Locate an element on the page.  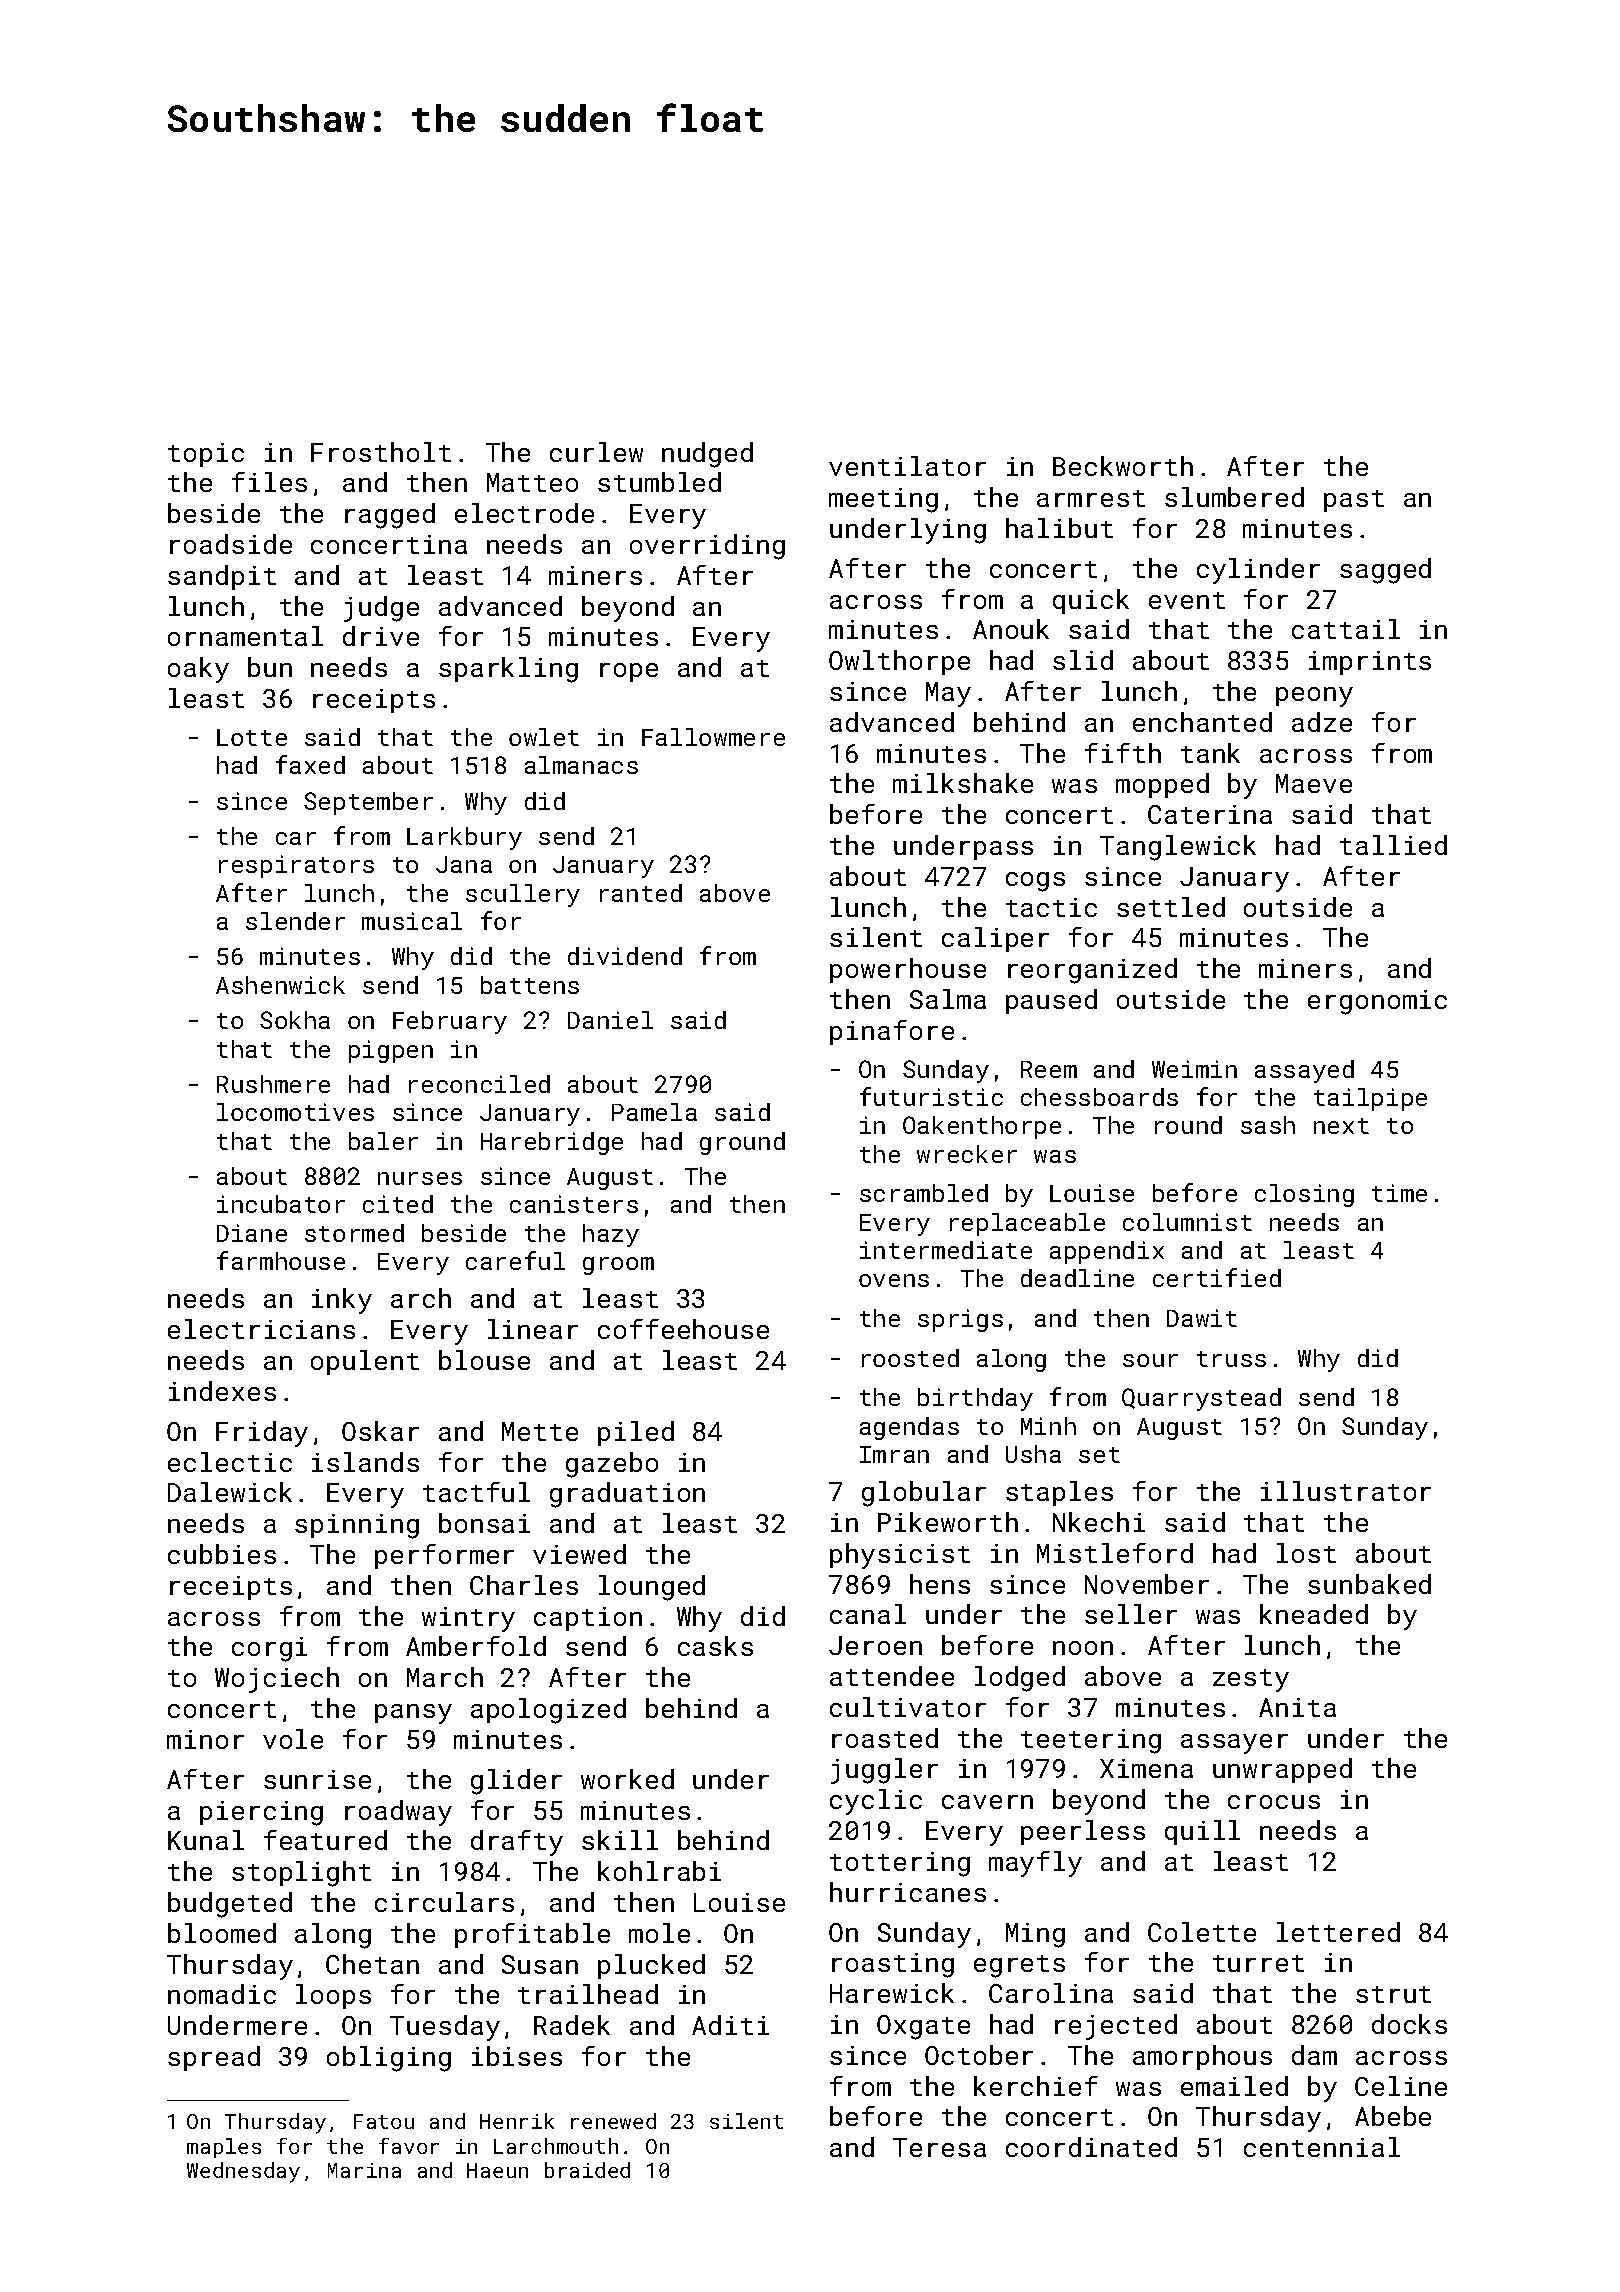
battens is located at coordinates (530, 985).
